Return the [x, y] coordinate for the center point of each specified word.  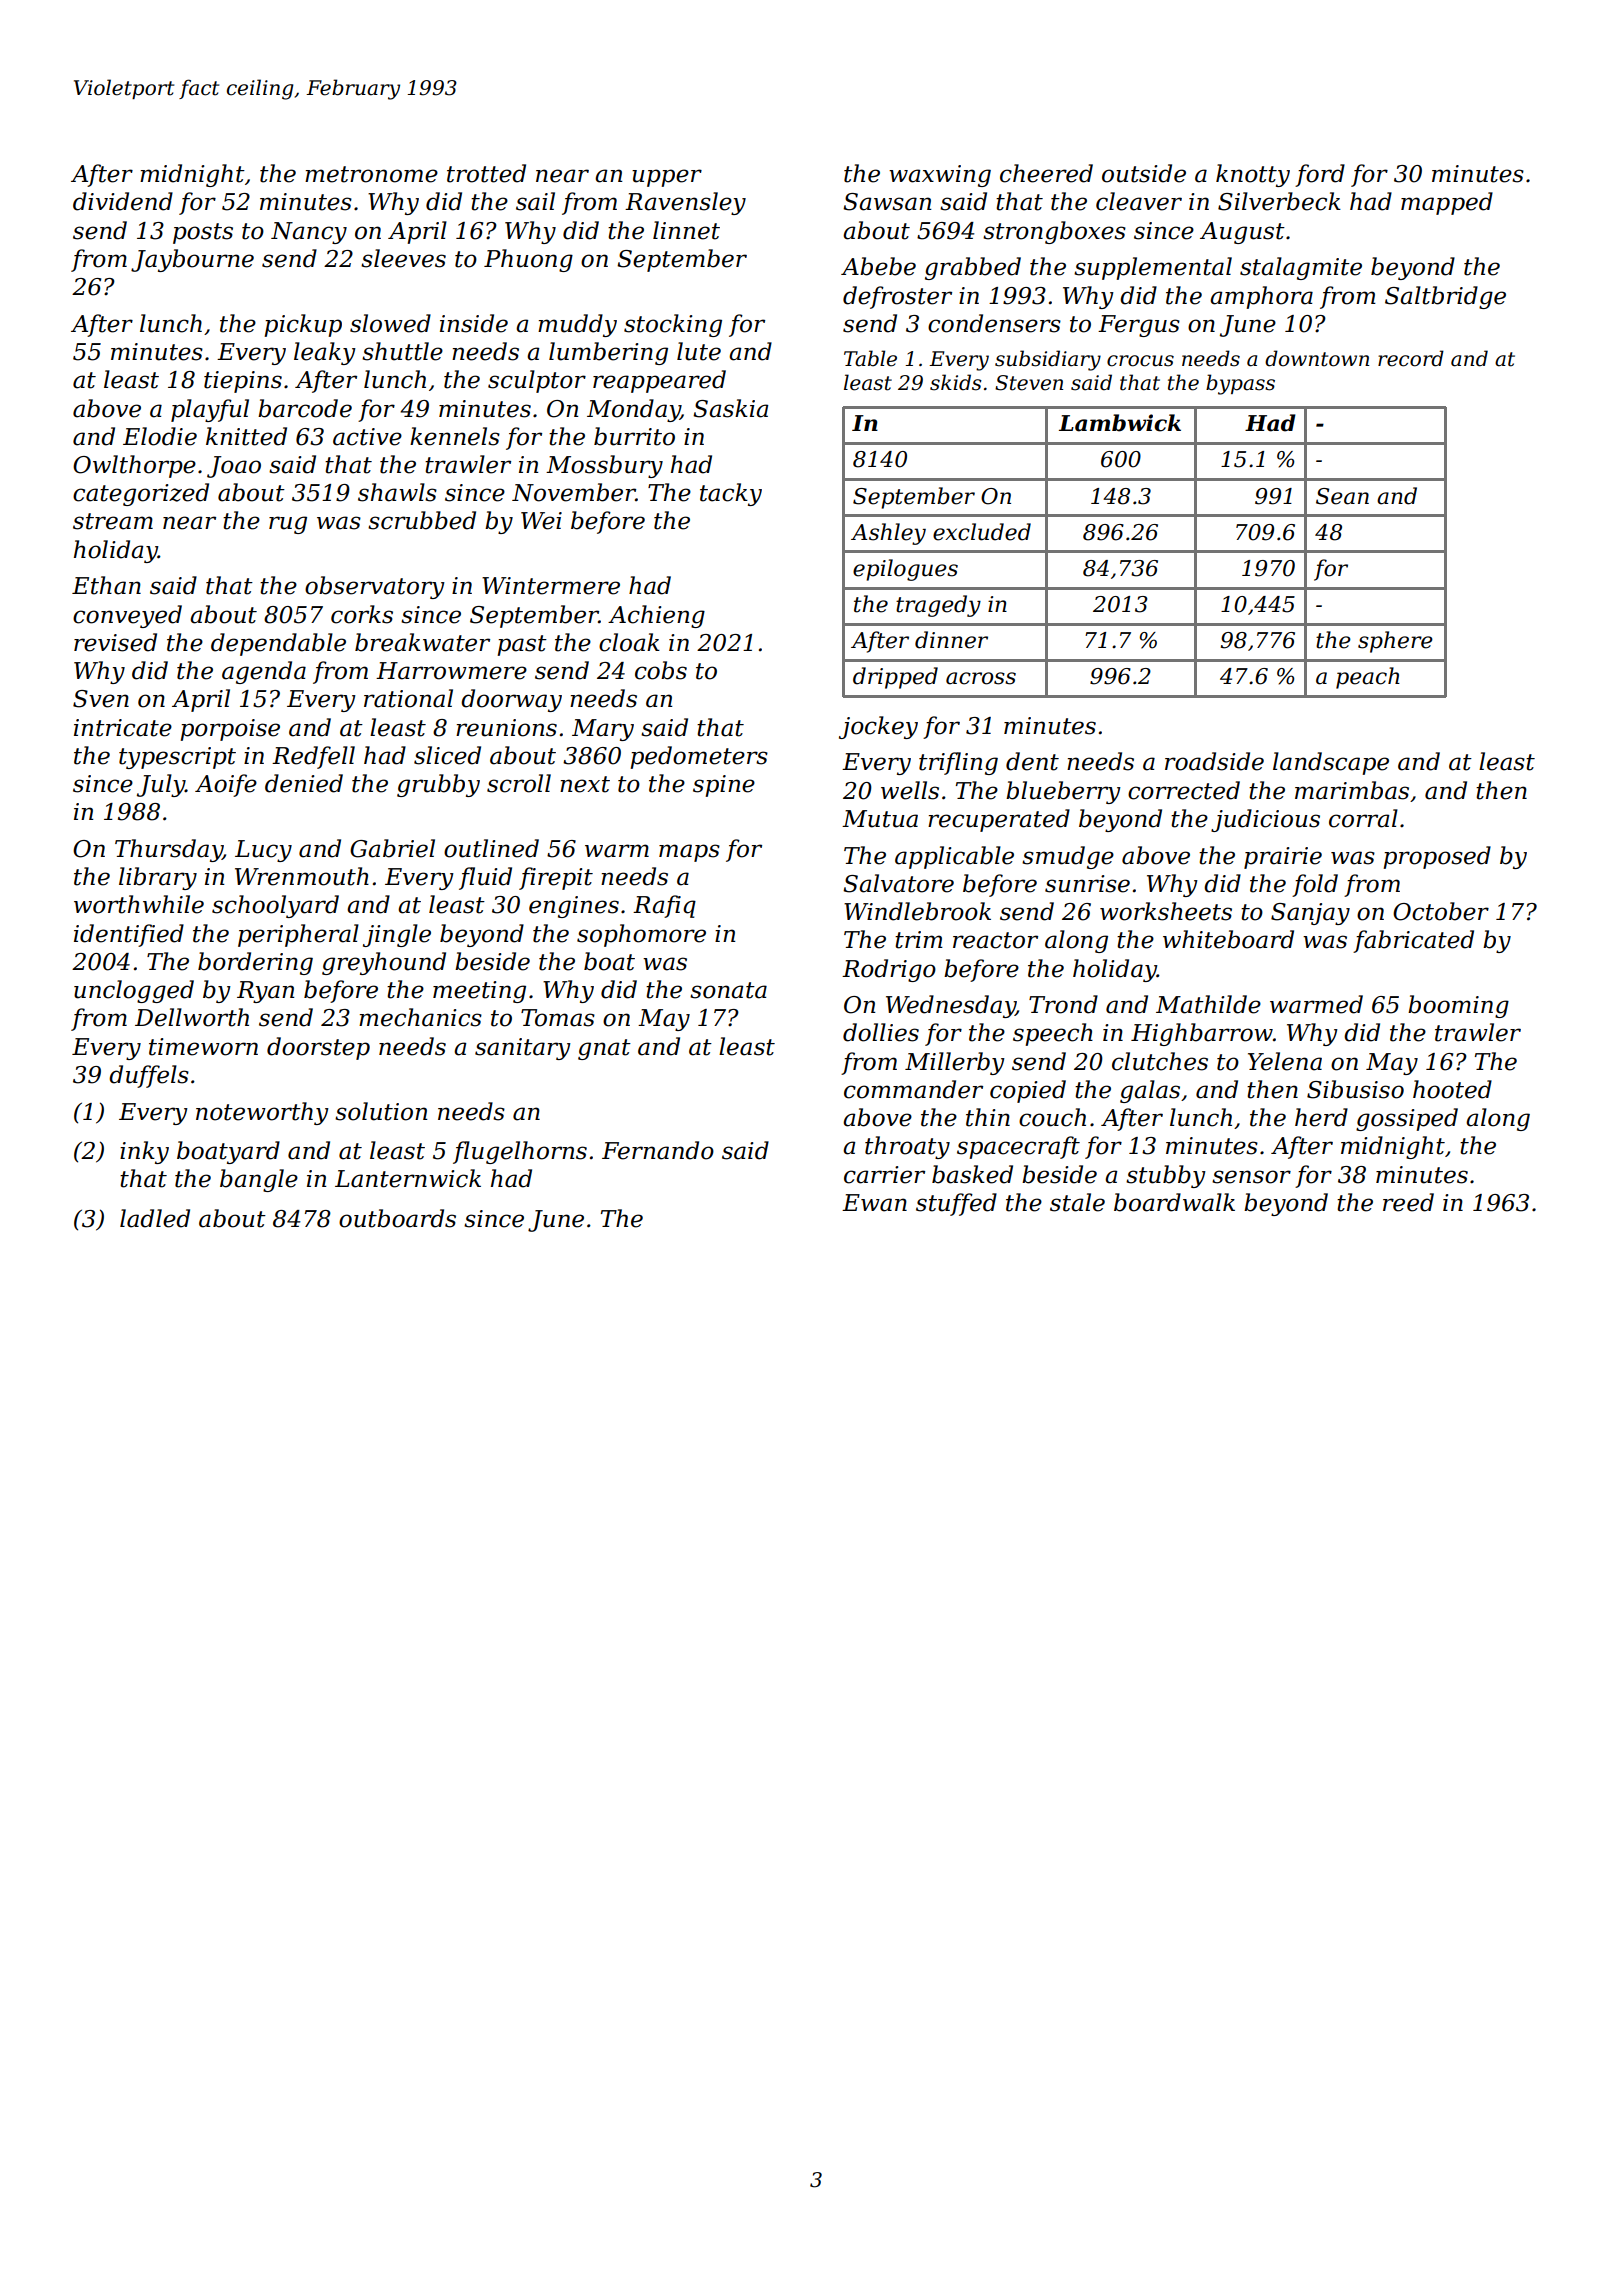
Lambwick [1120, 423]
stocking [673, 325]
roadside [1214, 761]
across [981, 678]
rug [288, 525]
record [1411, 358]
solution [381, 1111]
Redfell [313, 757]
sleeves [403, 258]
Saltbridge [1445, 297]
